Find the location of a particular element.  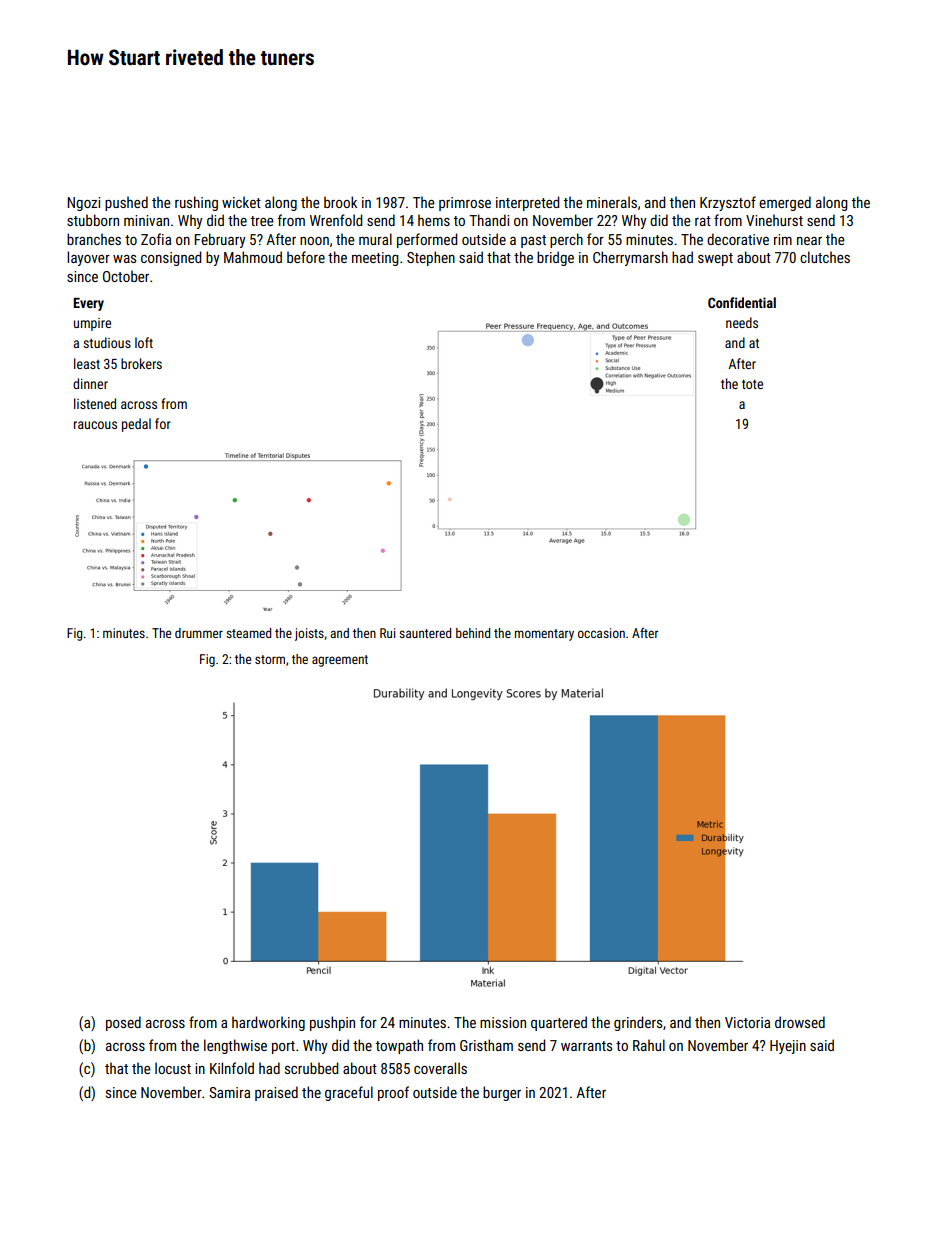

locust is located at coordinates (173, 1068).
